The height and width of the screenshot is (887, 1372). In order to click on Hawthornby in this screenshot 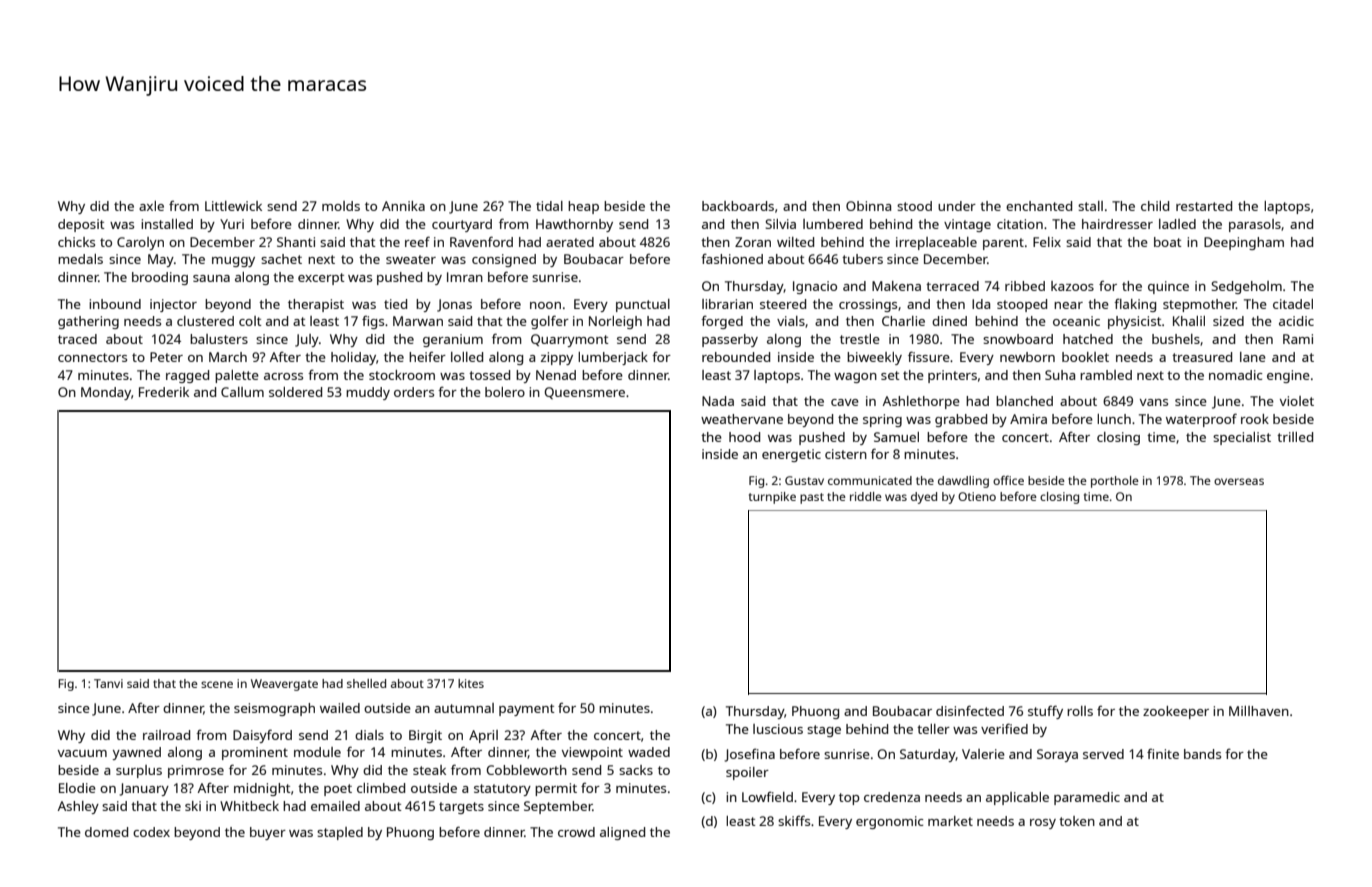, I will do `click(574, 225)`.
